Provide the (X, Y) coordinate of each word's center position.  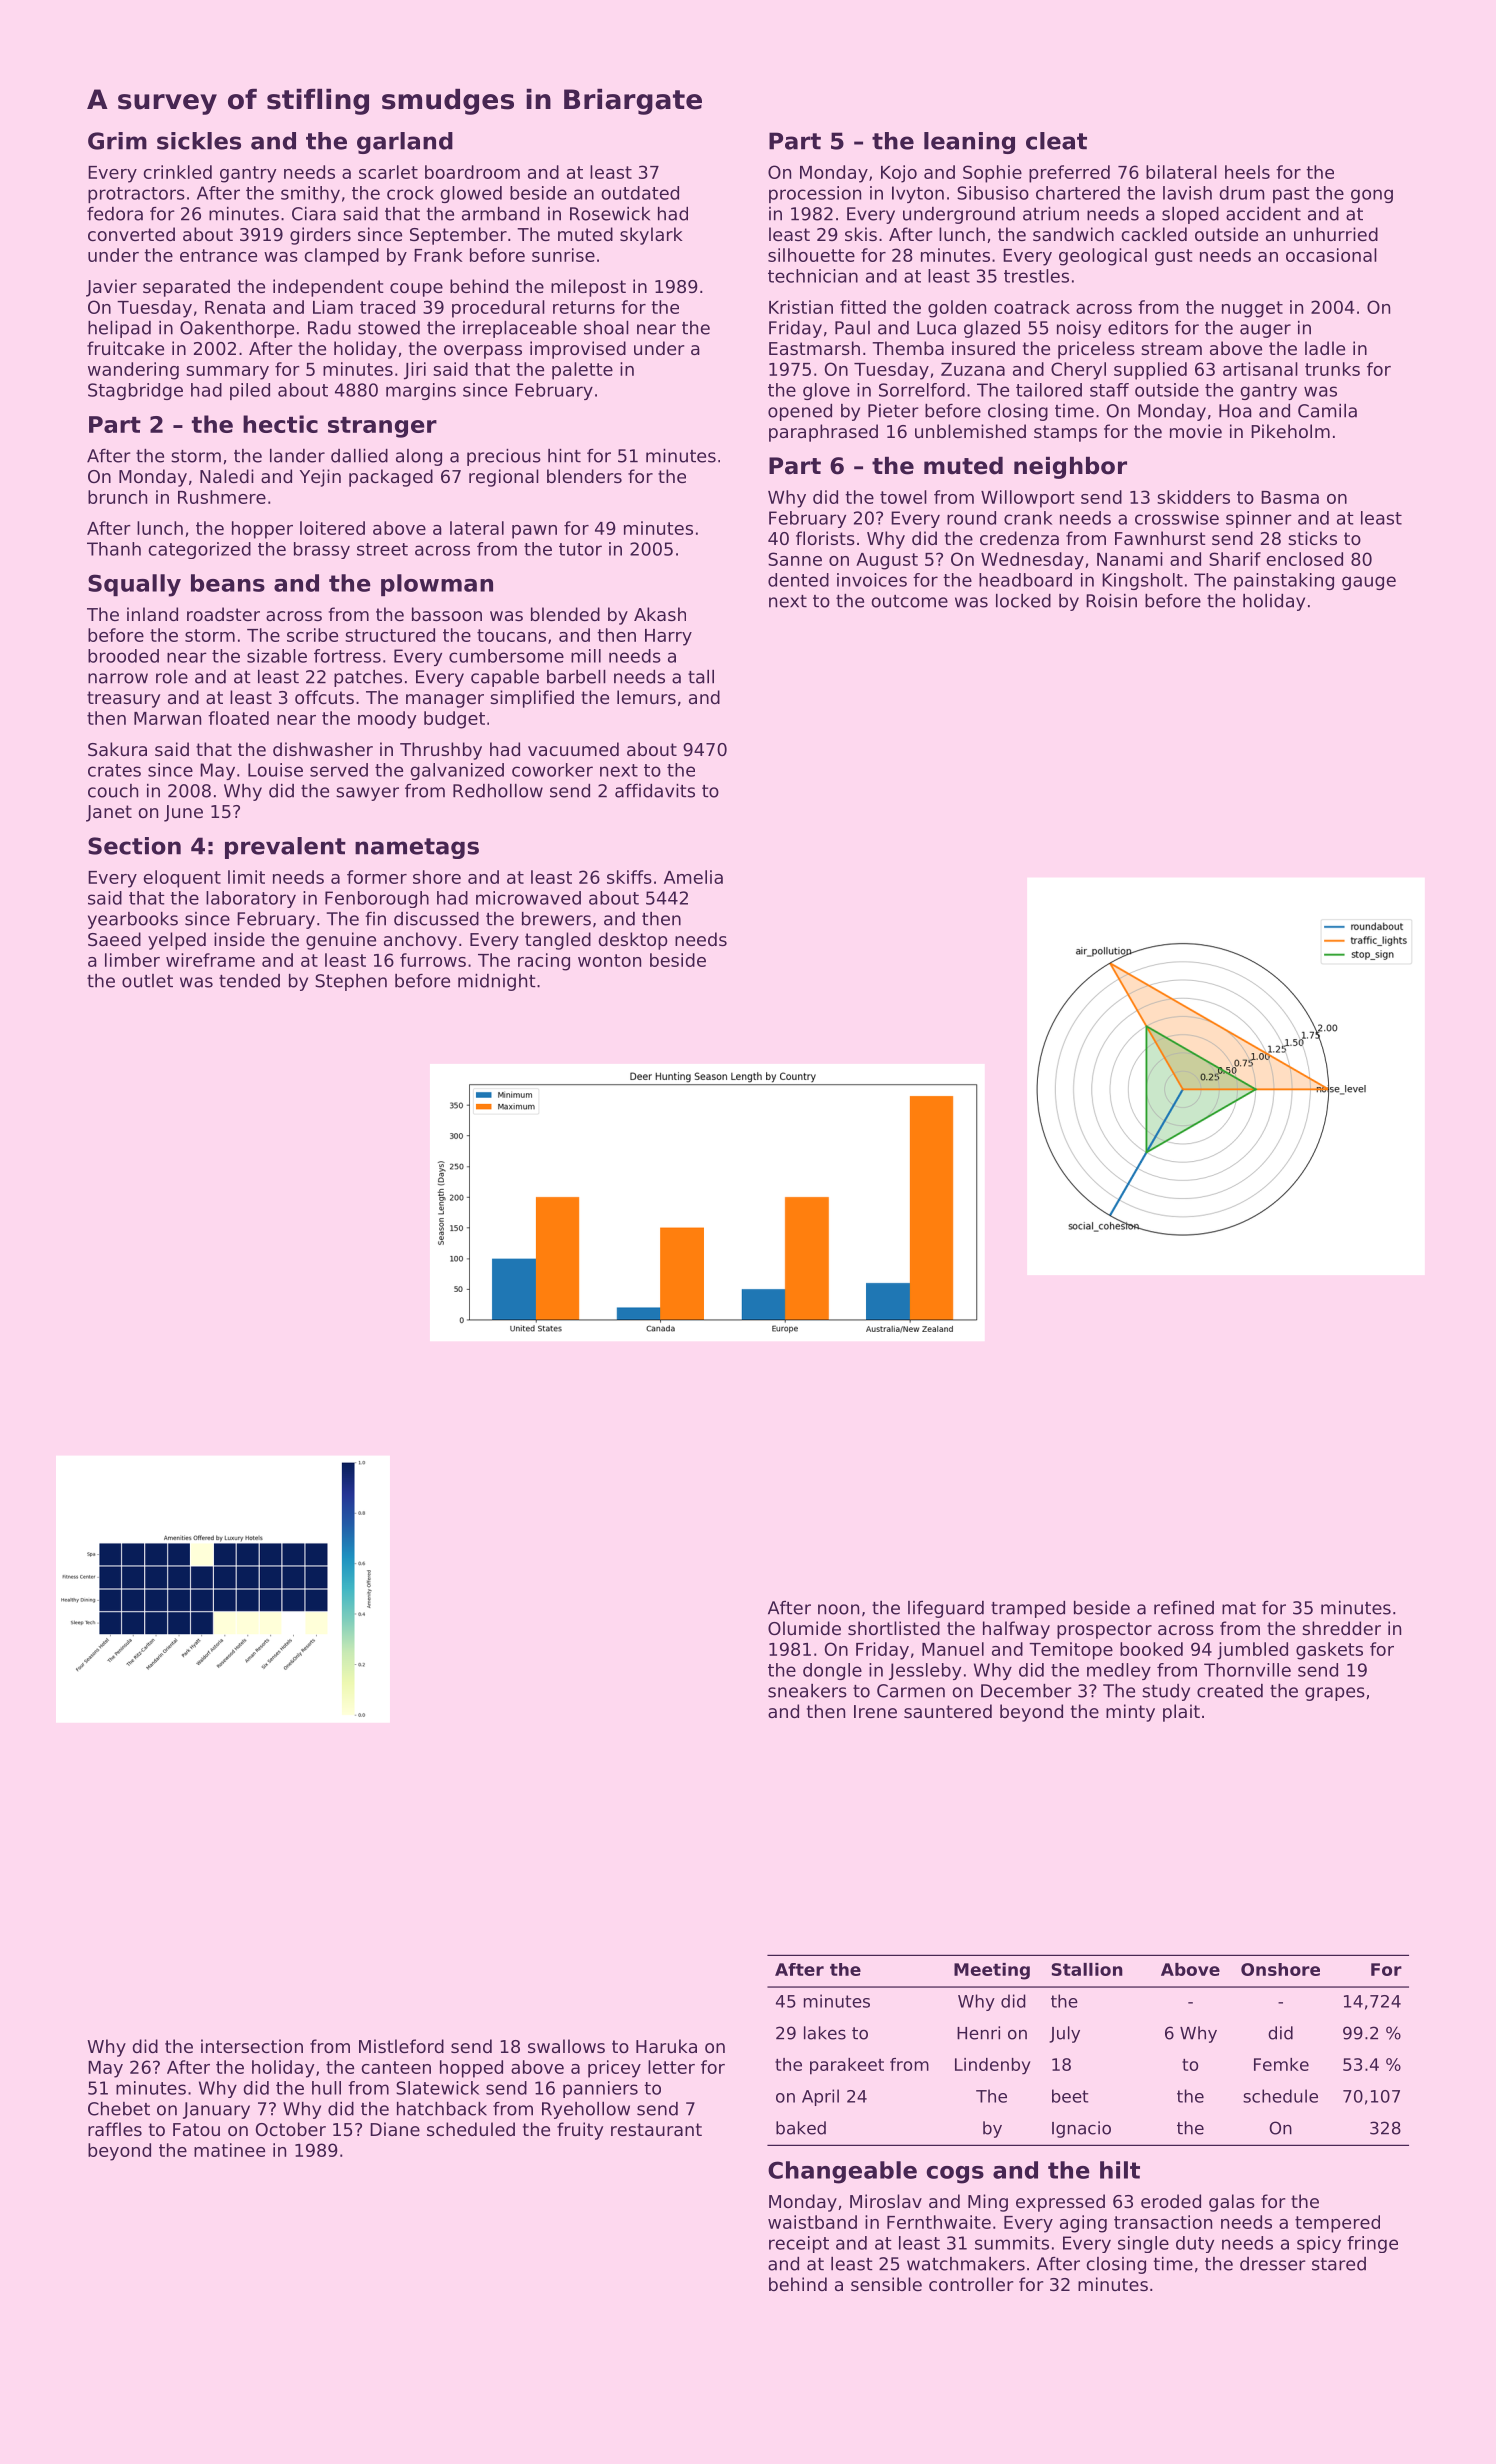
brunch (117, 497)
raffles (115, 2129)
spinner (1259, 519)
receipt (799, 2244)
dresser (1273, 2264)
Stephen (351, 982)
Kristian (801, 307)
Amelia (693, 877)
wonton (609, 960)
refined (1184, 1608)
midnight (497, 982)
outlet (147, 981)
